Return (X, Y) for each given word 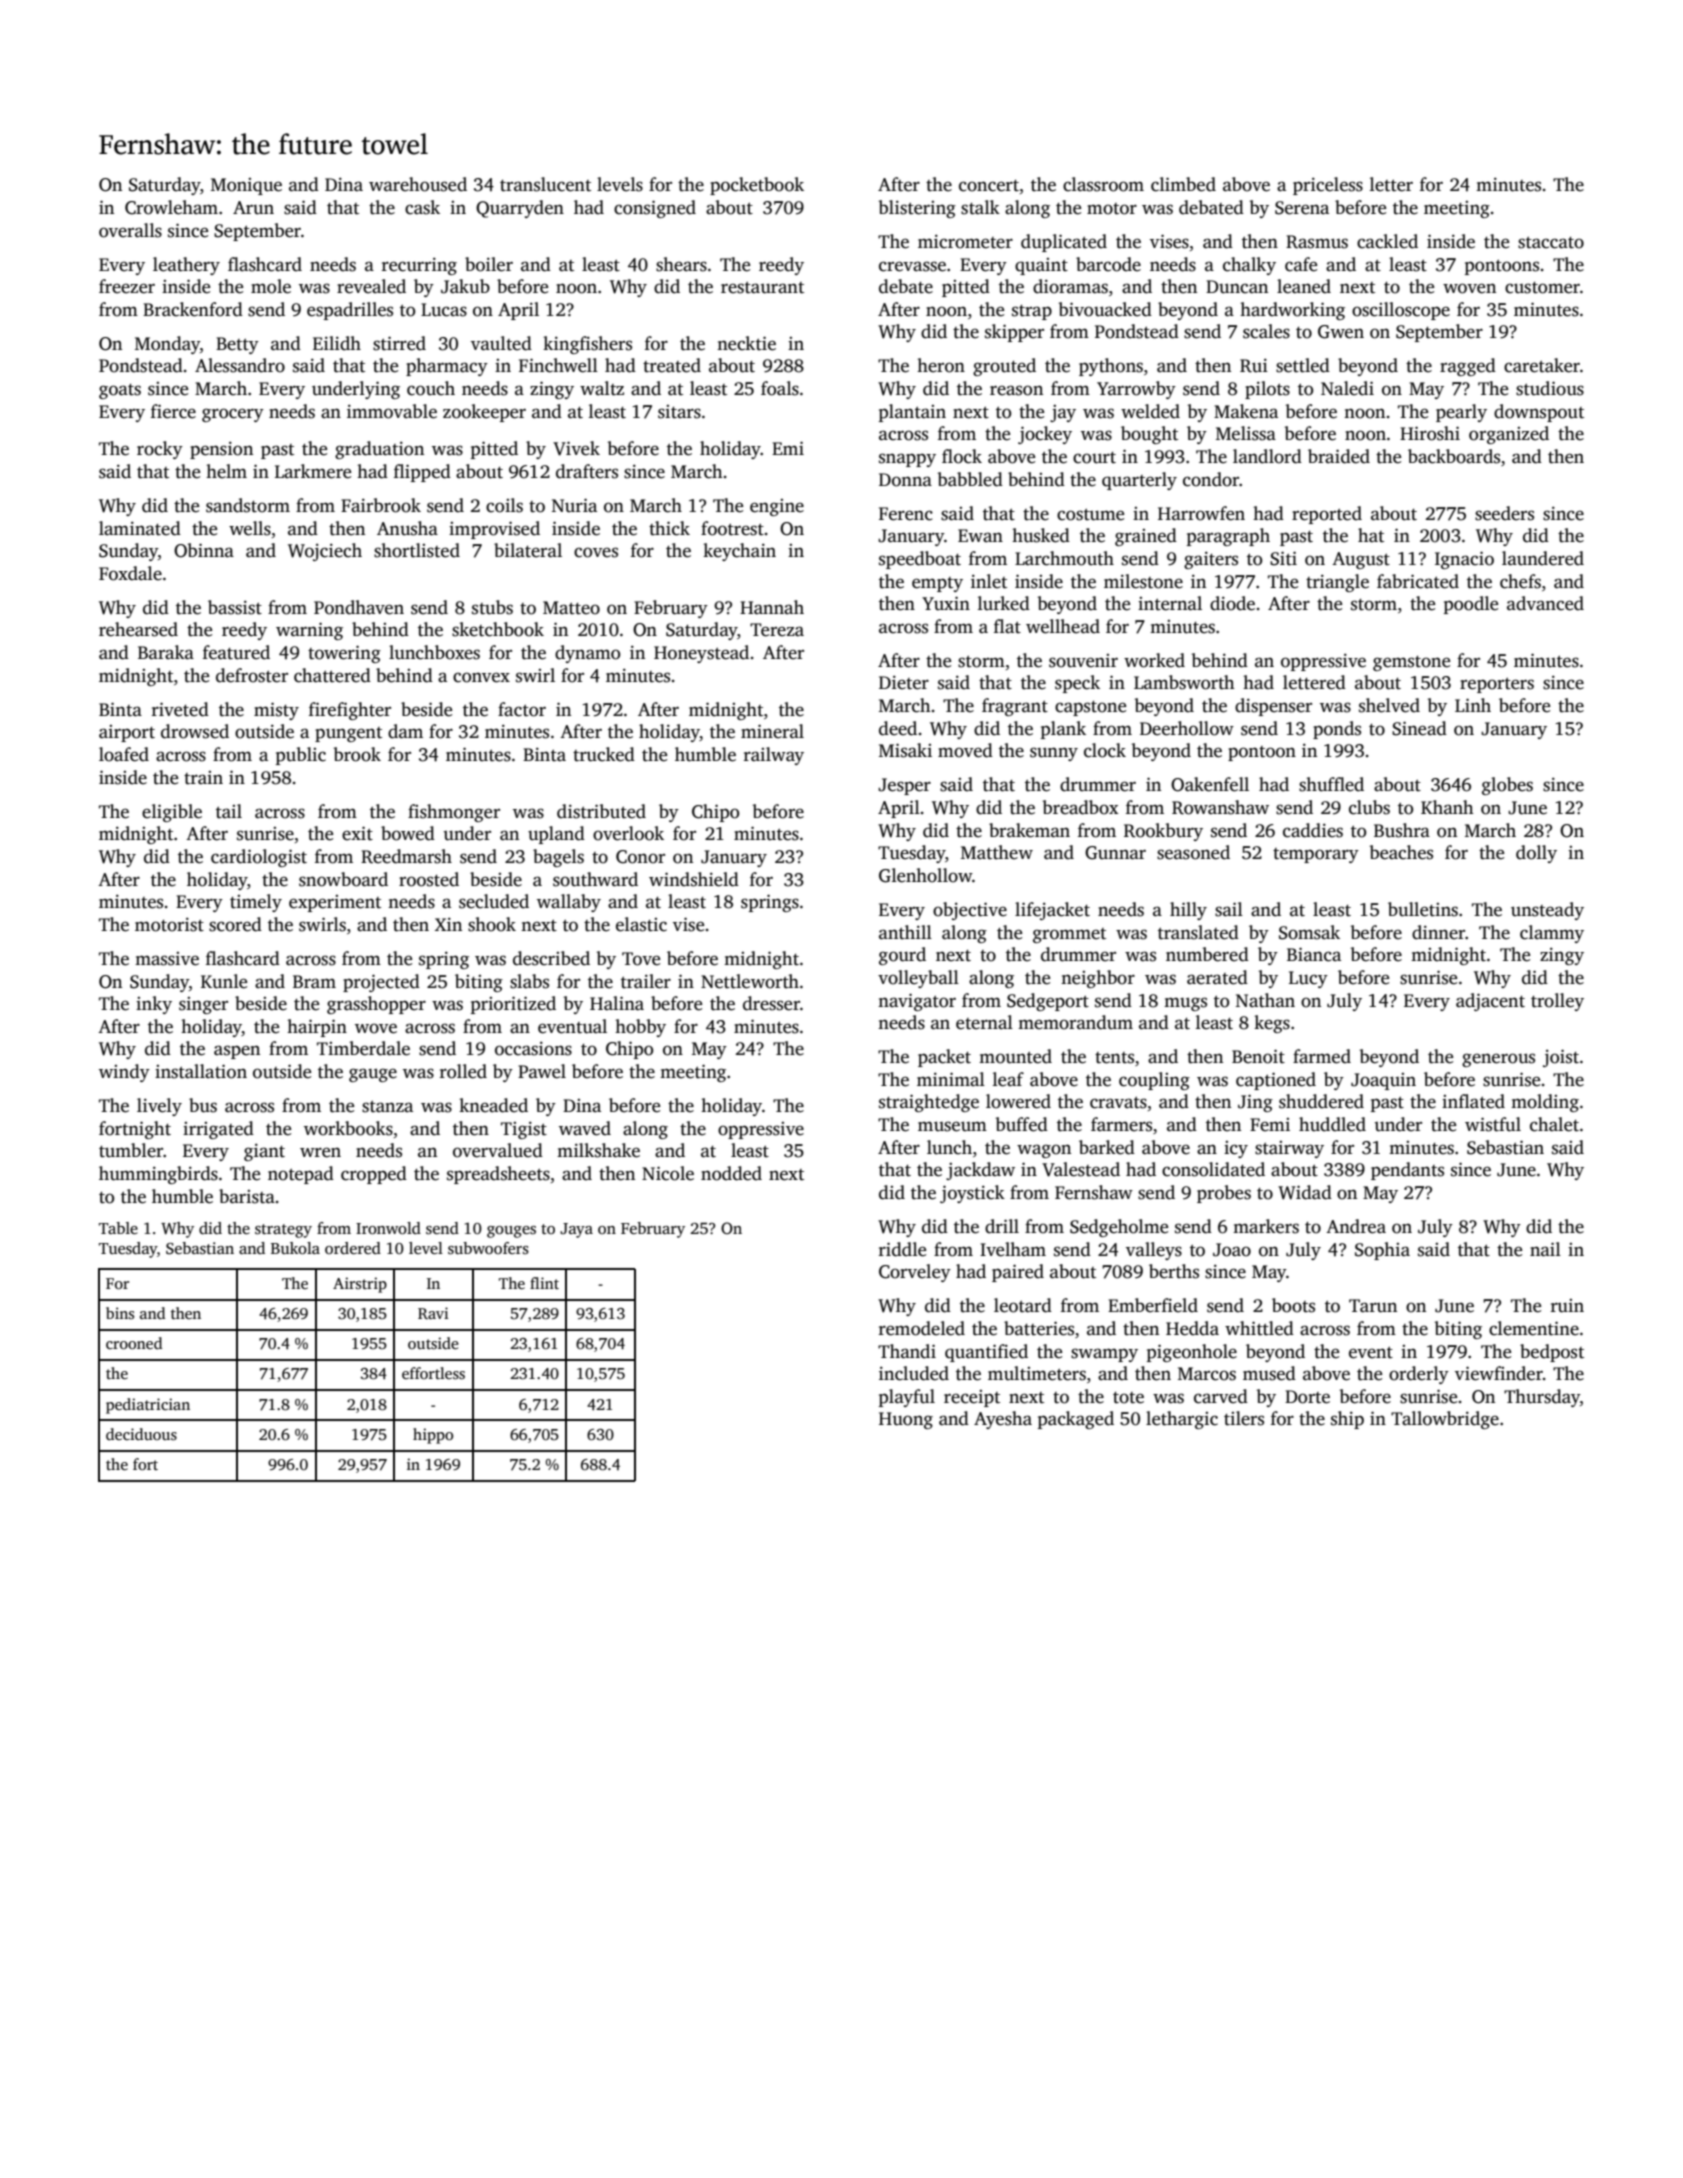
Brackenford (193, 309)
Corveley (915, 1273)
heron (941, 365)
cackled (1387, 241)
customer (1542, 288)
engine (777, 507)
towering (344, 654)
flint (544, 1283)
